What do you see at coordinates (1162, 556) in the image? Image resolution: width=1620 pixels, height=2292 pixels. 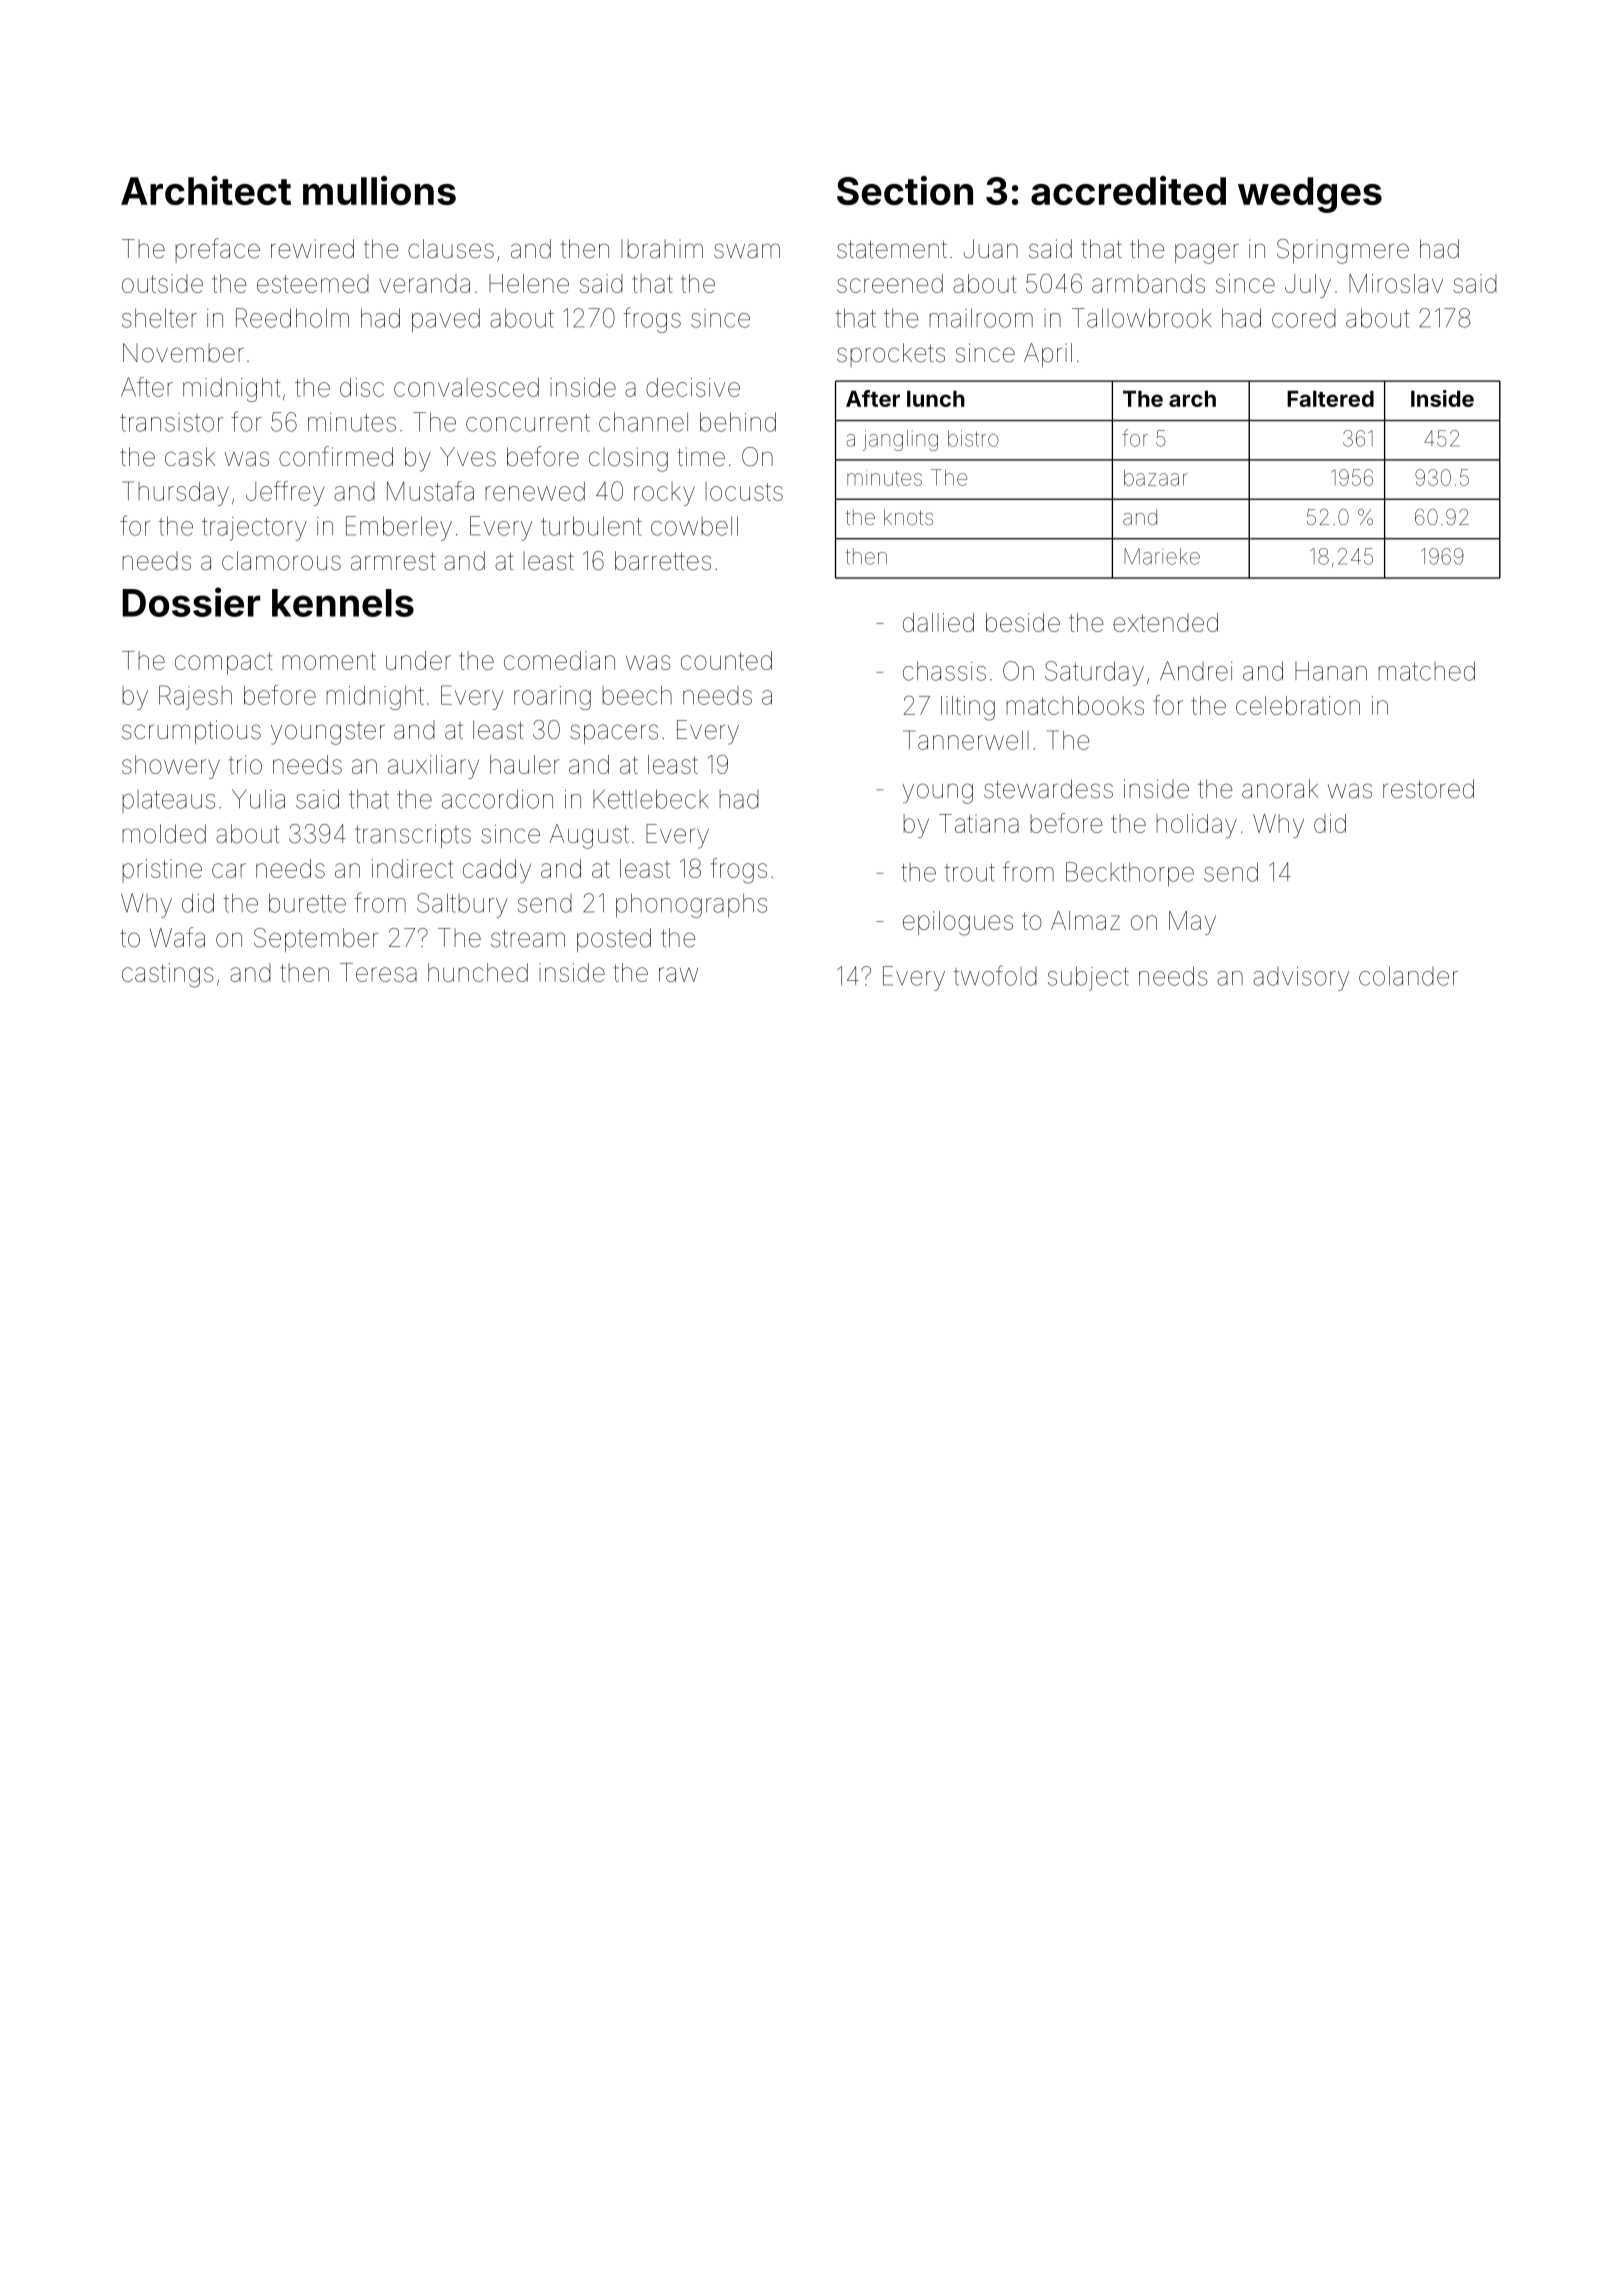 I see `Marieke` at bounding box center [1162, 556].
